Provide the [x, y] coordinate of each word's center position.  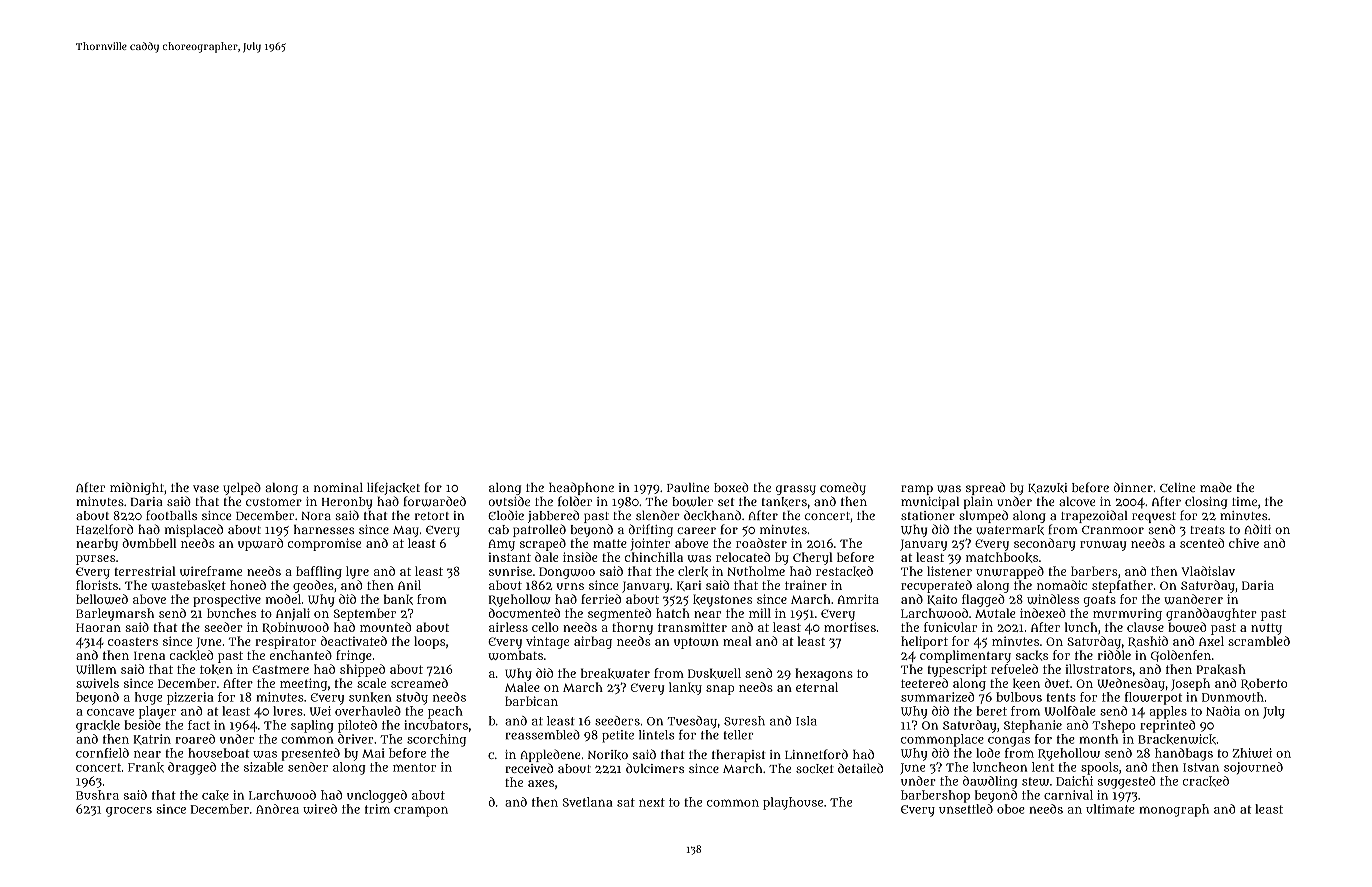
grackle [98, 726]
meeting [303, 684]
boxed [731, 487]
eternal [817, 687]
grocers [129, 812]
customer [274, 502]
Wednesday [1131, 684]
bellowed [102, 599]
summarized [937, 697]
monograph [1174, 810]
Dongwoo [567, 573]
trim [377, 809]
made [1216, 487]
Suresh [744, 721]
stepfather [1122, 586]
